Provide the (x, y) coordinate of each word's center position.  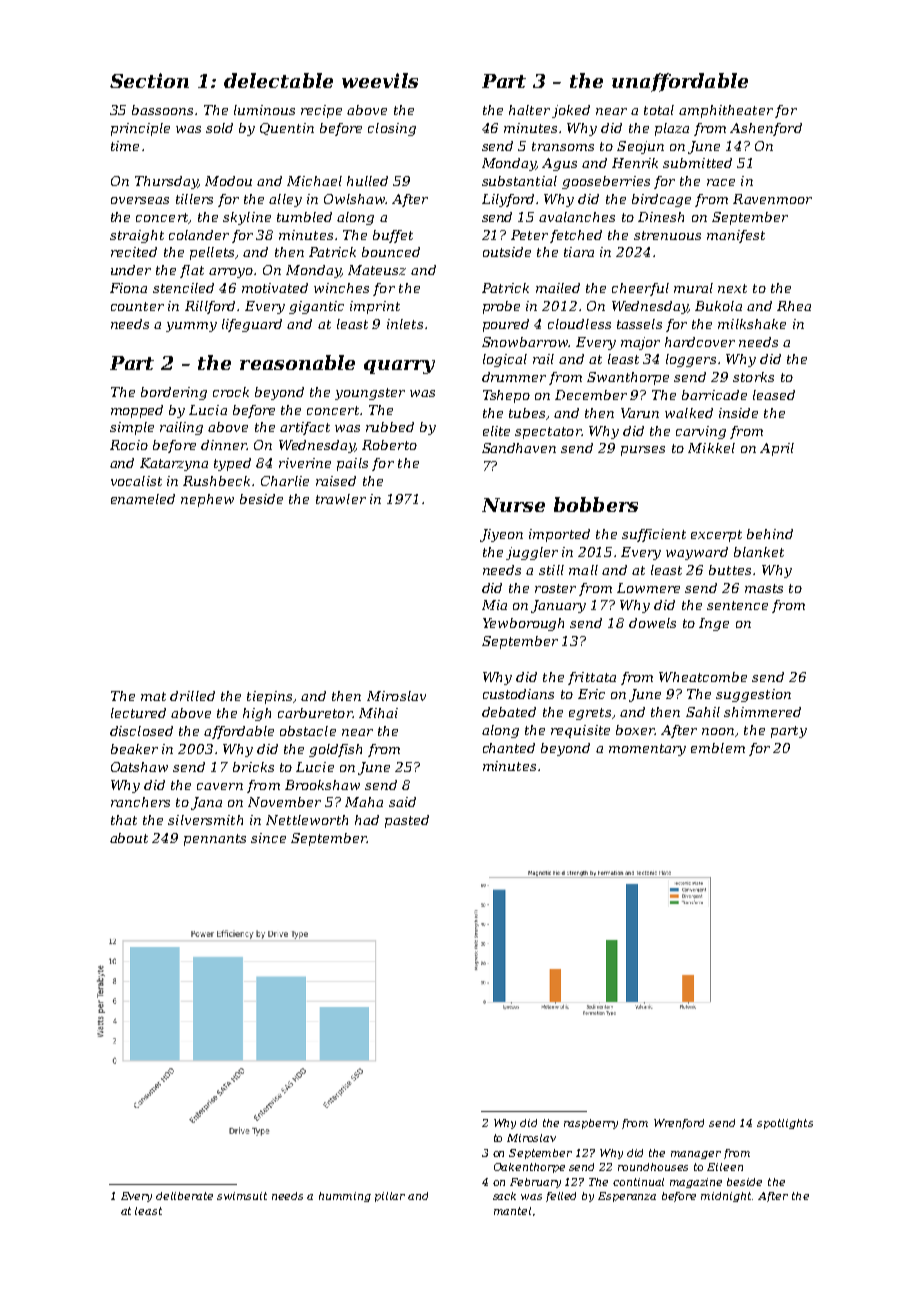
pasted (407, 821)
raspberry (591, 1124)
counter (137, 306)
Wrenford (679, 1124)
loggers (691, 360)
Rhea (794, 306)
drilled (192, 696)
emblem (718, 748)
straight (137, 236)
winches (341, 288)
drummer (514, 377)
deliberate (184, 1196)
